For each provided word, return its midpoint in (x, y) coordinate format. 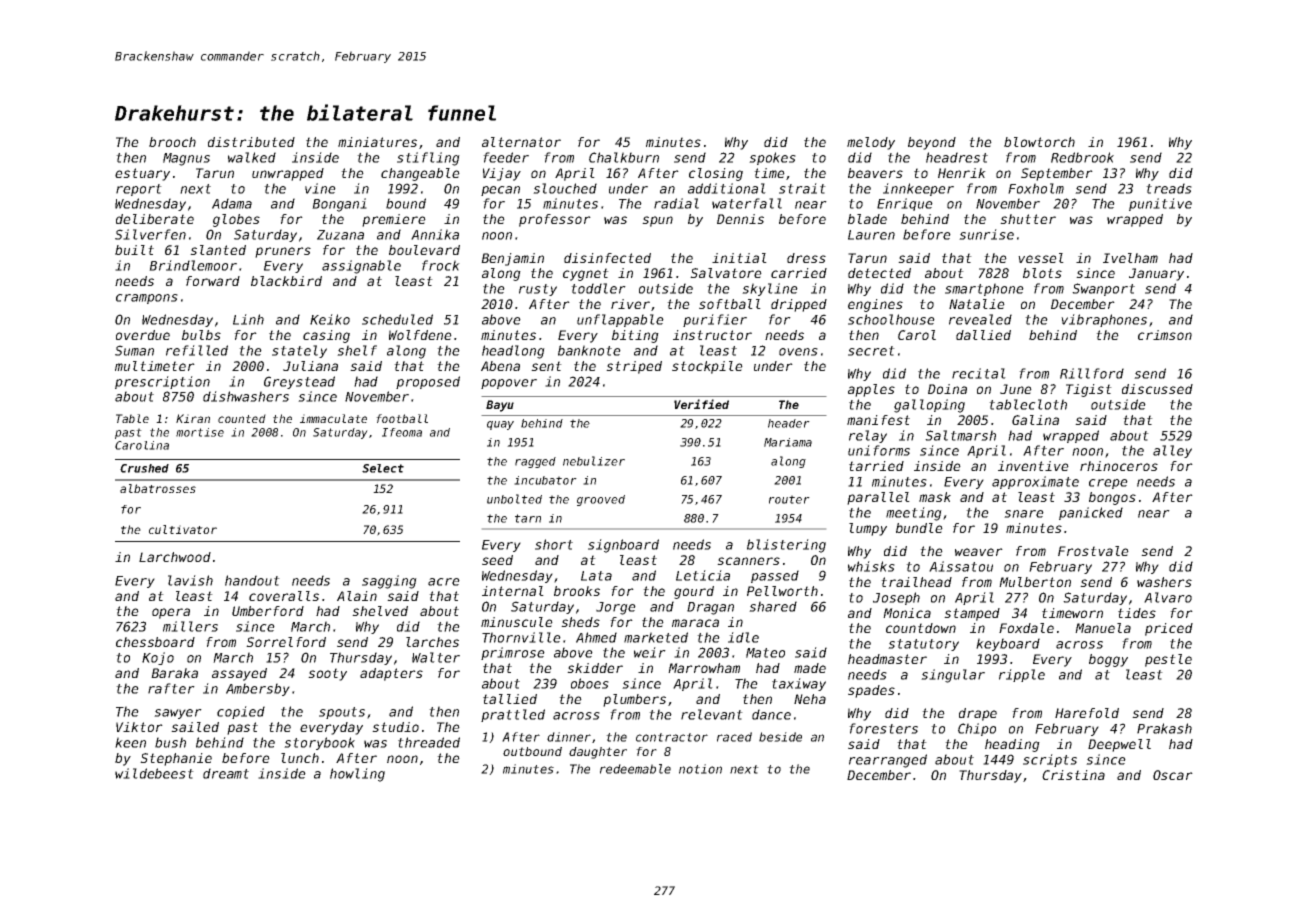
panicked (1091, 513)
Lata (596, 576)
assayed (239, 674)
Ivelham (1130, 258)
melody (871, 143)
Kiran (193, 418)
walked (252, 157)
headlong (513, 352)
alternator (521, 142)
